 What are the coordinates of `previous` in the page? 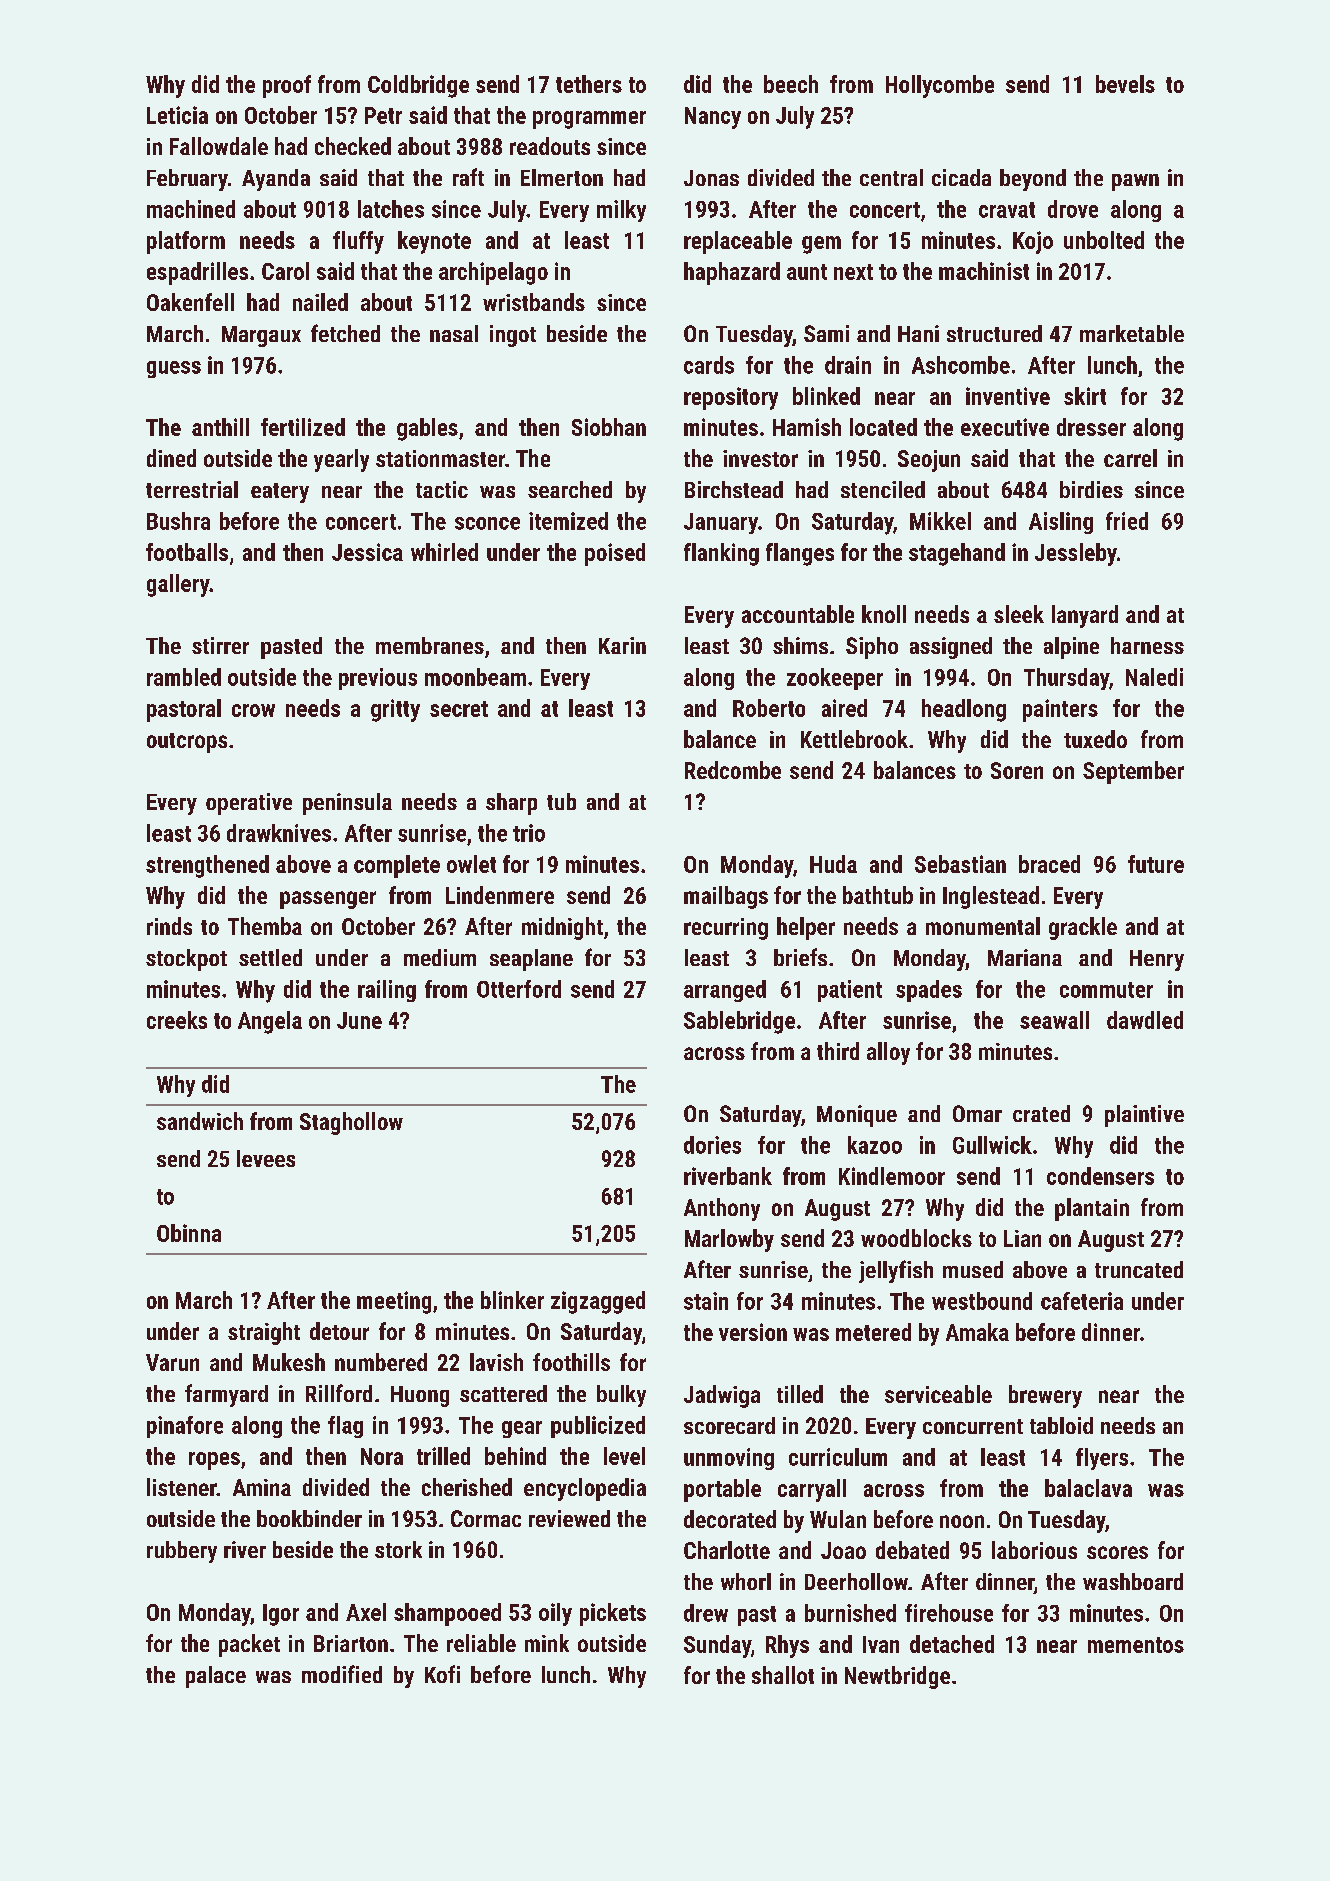 It's located at (378, 679).
